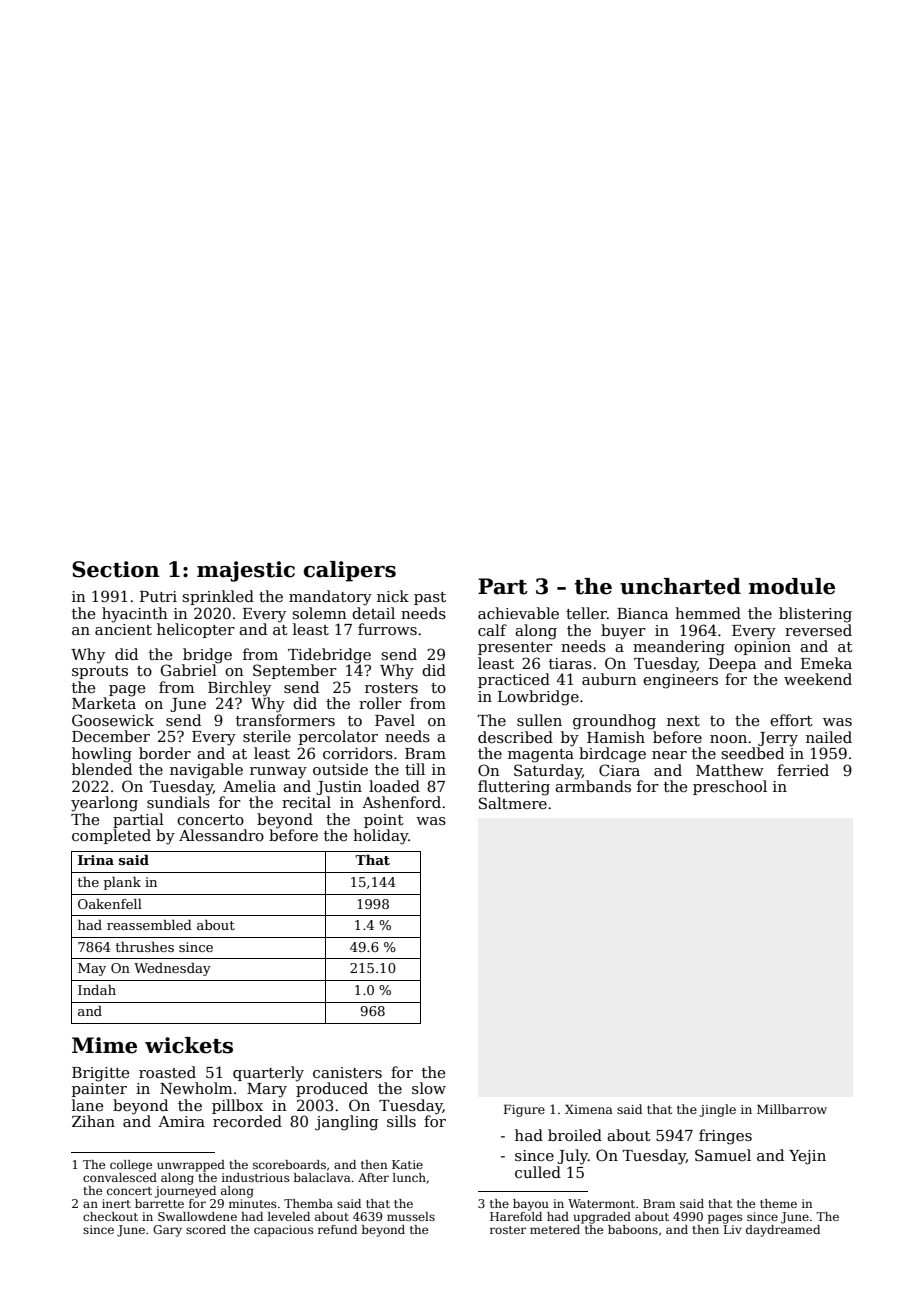 The image size is (924, 1308). What do you see at coordinates (792, 1109) in the screenshot?
I see `Millbarrow` at bounding box center [792, 1109].
